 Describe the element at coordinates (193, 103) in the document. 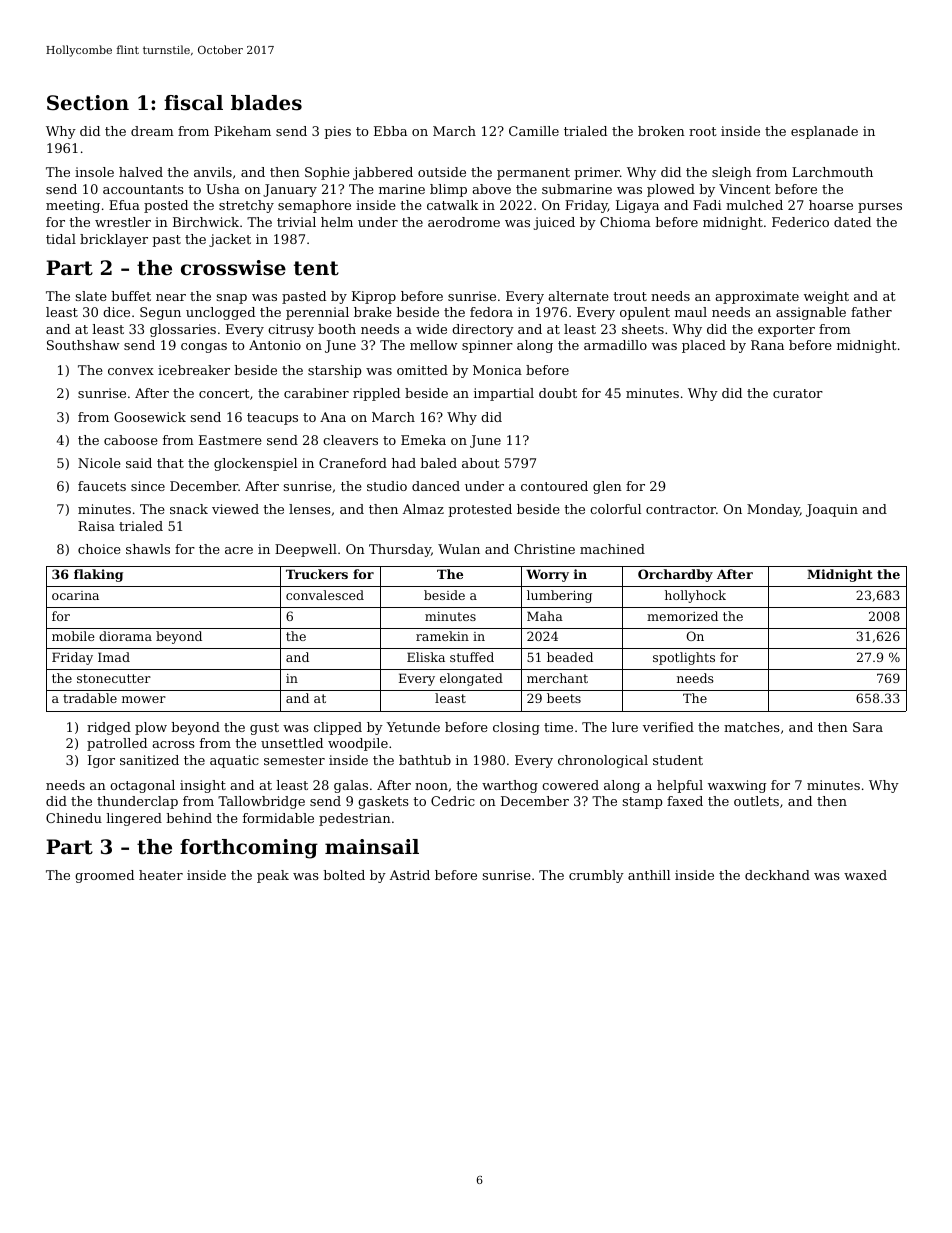

I see `fiscal` at that location.
